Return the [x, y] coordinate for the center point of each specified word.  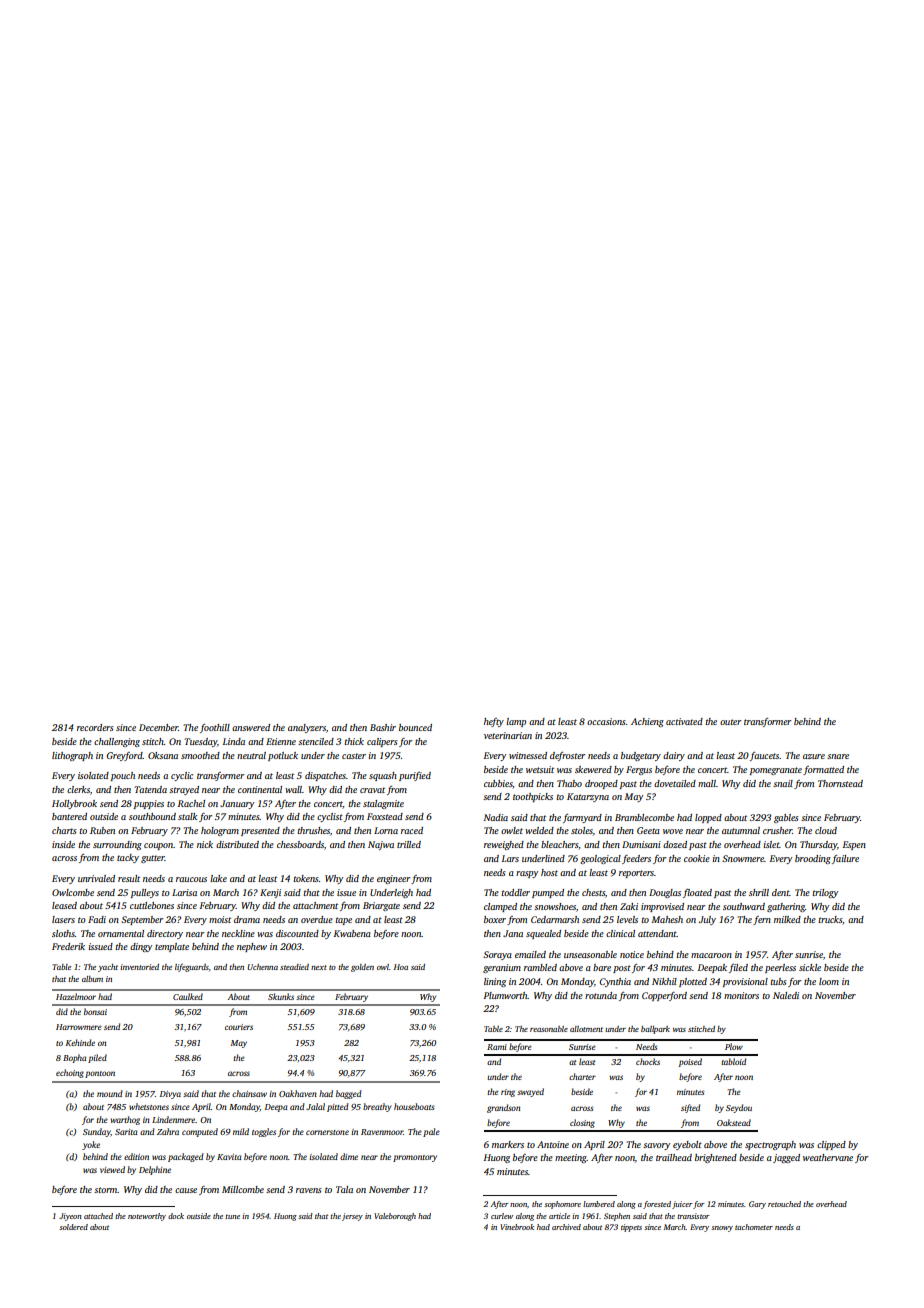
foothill [215, 728]
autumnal [741, 830]
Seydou [739, 1108]
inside [63, 844]
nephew [252, 947]
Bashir [383, 727]
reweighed [504, 845]
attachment [315, 905]
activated [684, 721]
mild [241, 1131]
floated [697, 893]
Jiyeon [70, 1217]
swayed [530, 1092]
